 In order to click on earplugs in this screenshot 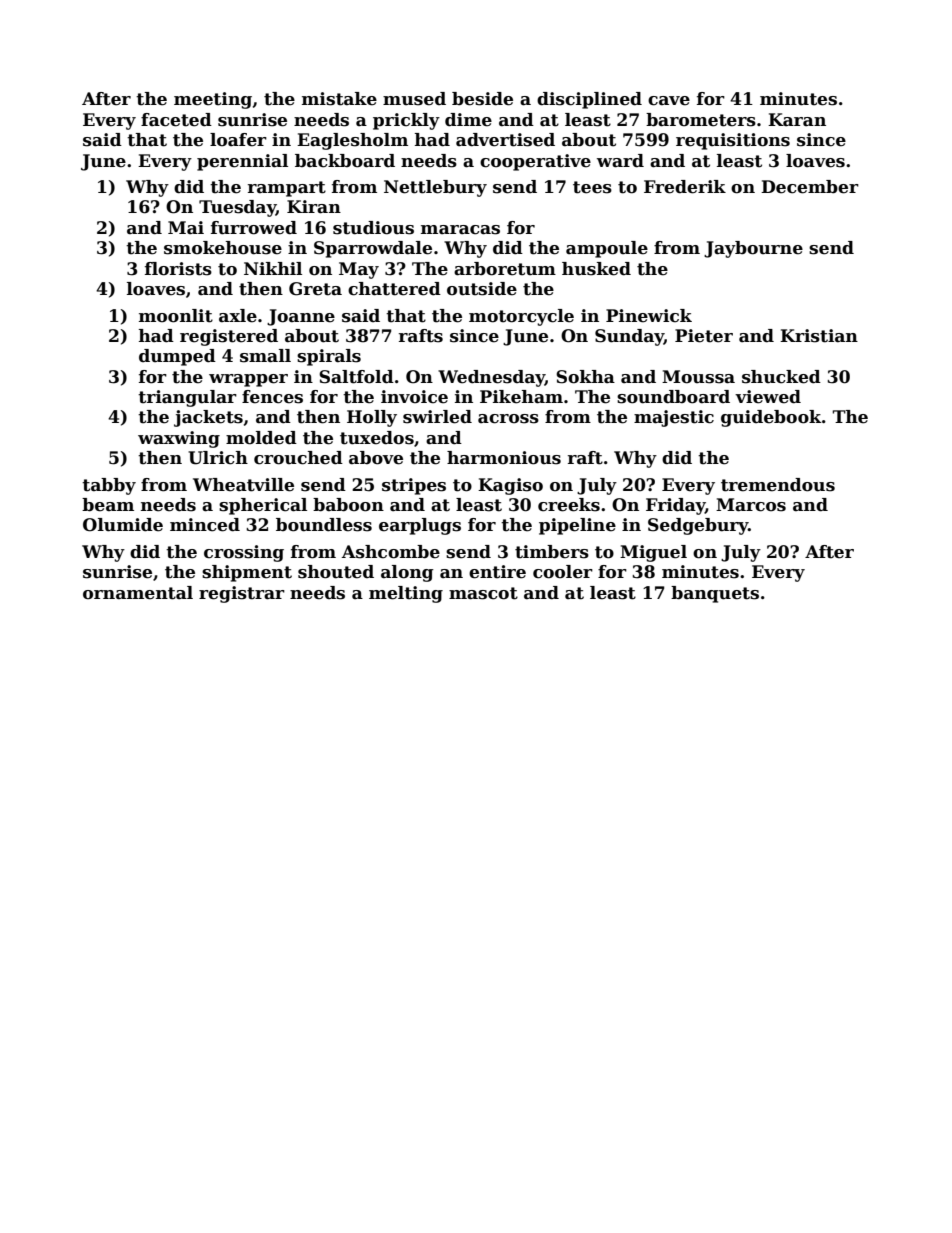, I will do `click(420, 526)`.
